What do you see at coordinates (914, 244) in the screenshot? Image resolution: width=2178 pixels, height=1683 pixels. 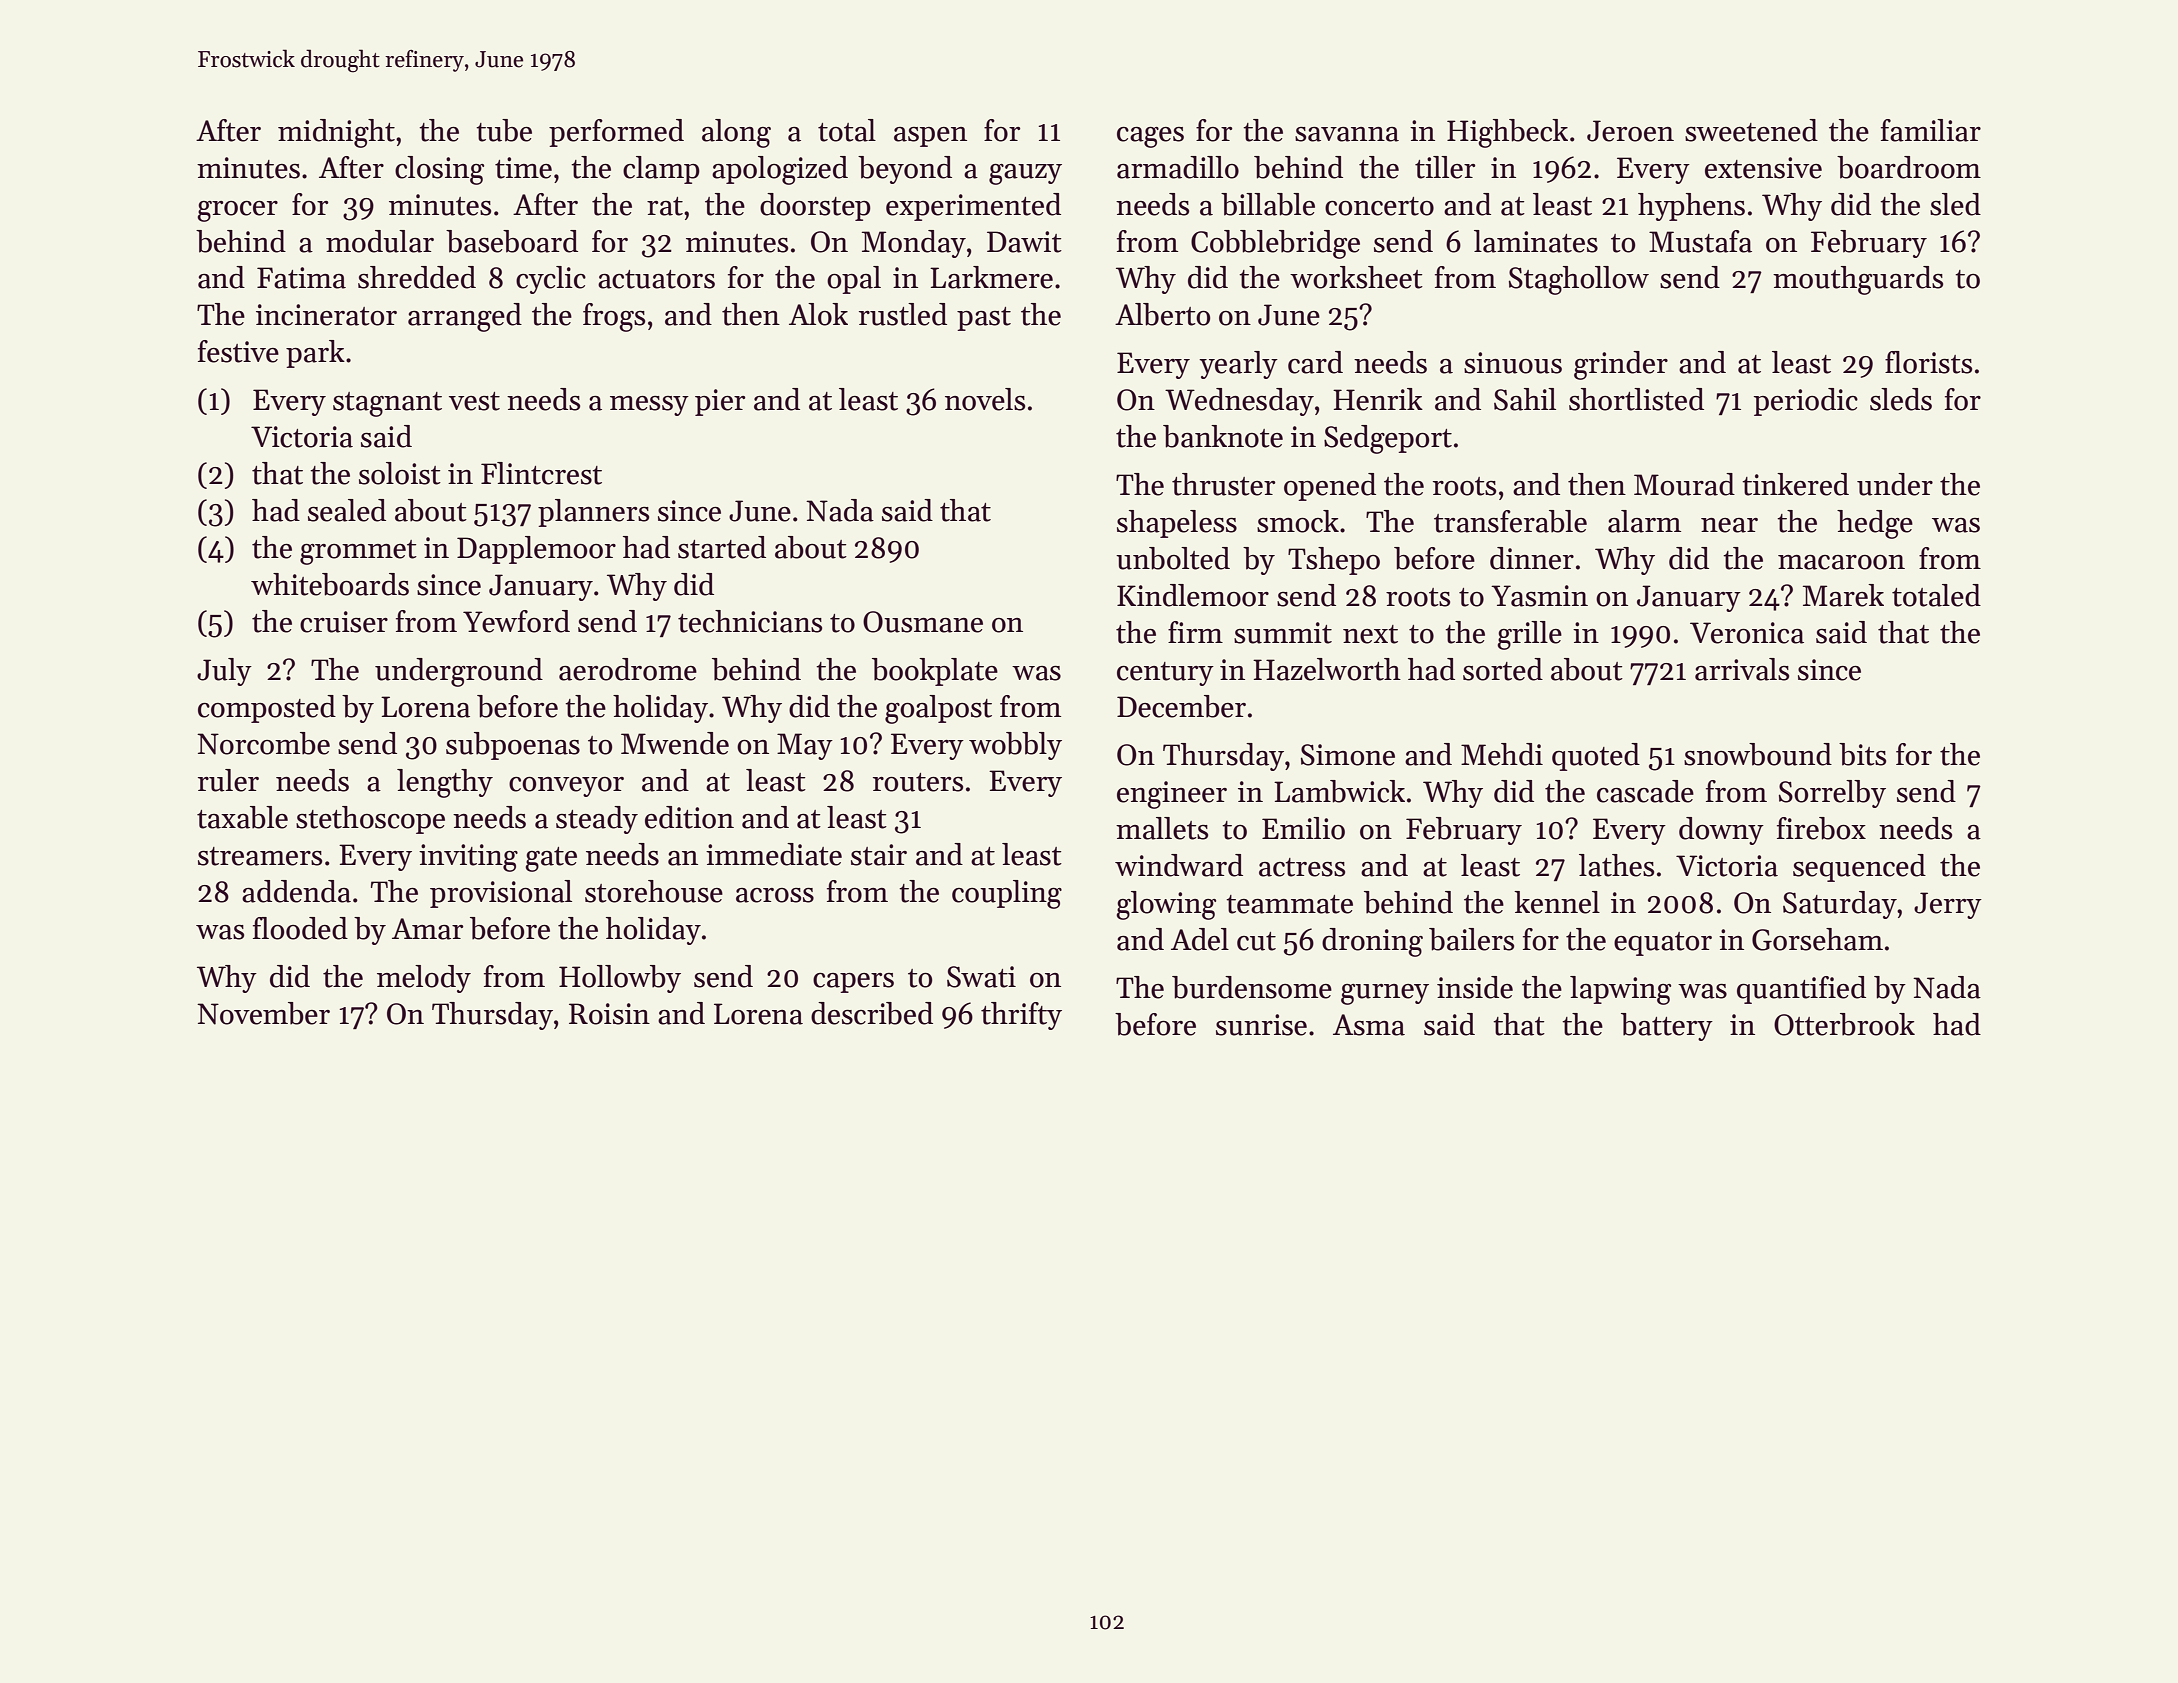 I see `Monday` at bounding box center [914, 244].
